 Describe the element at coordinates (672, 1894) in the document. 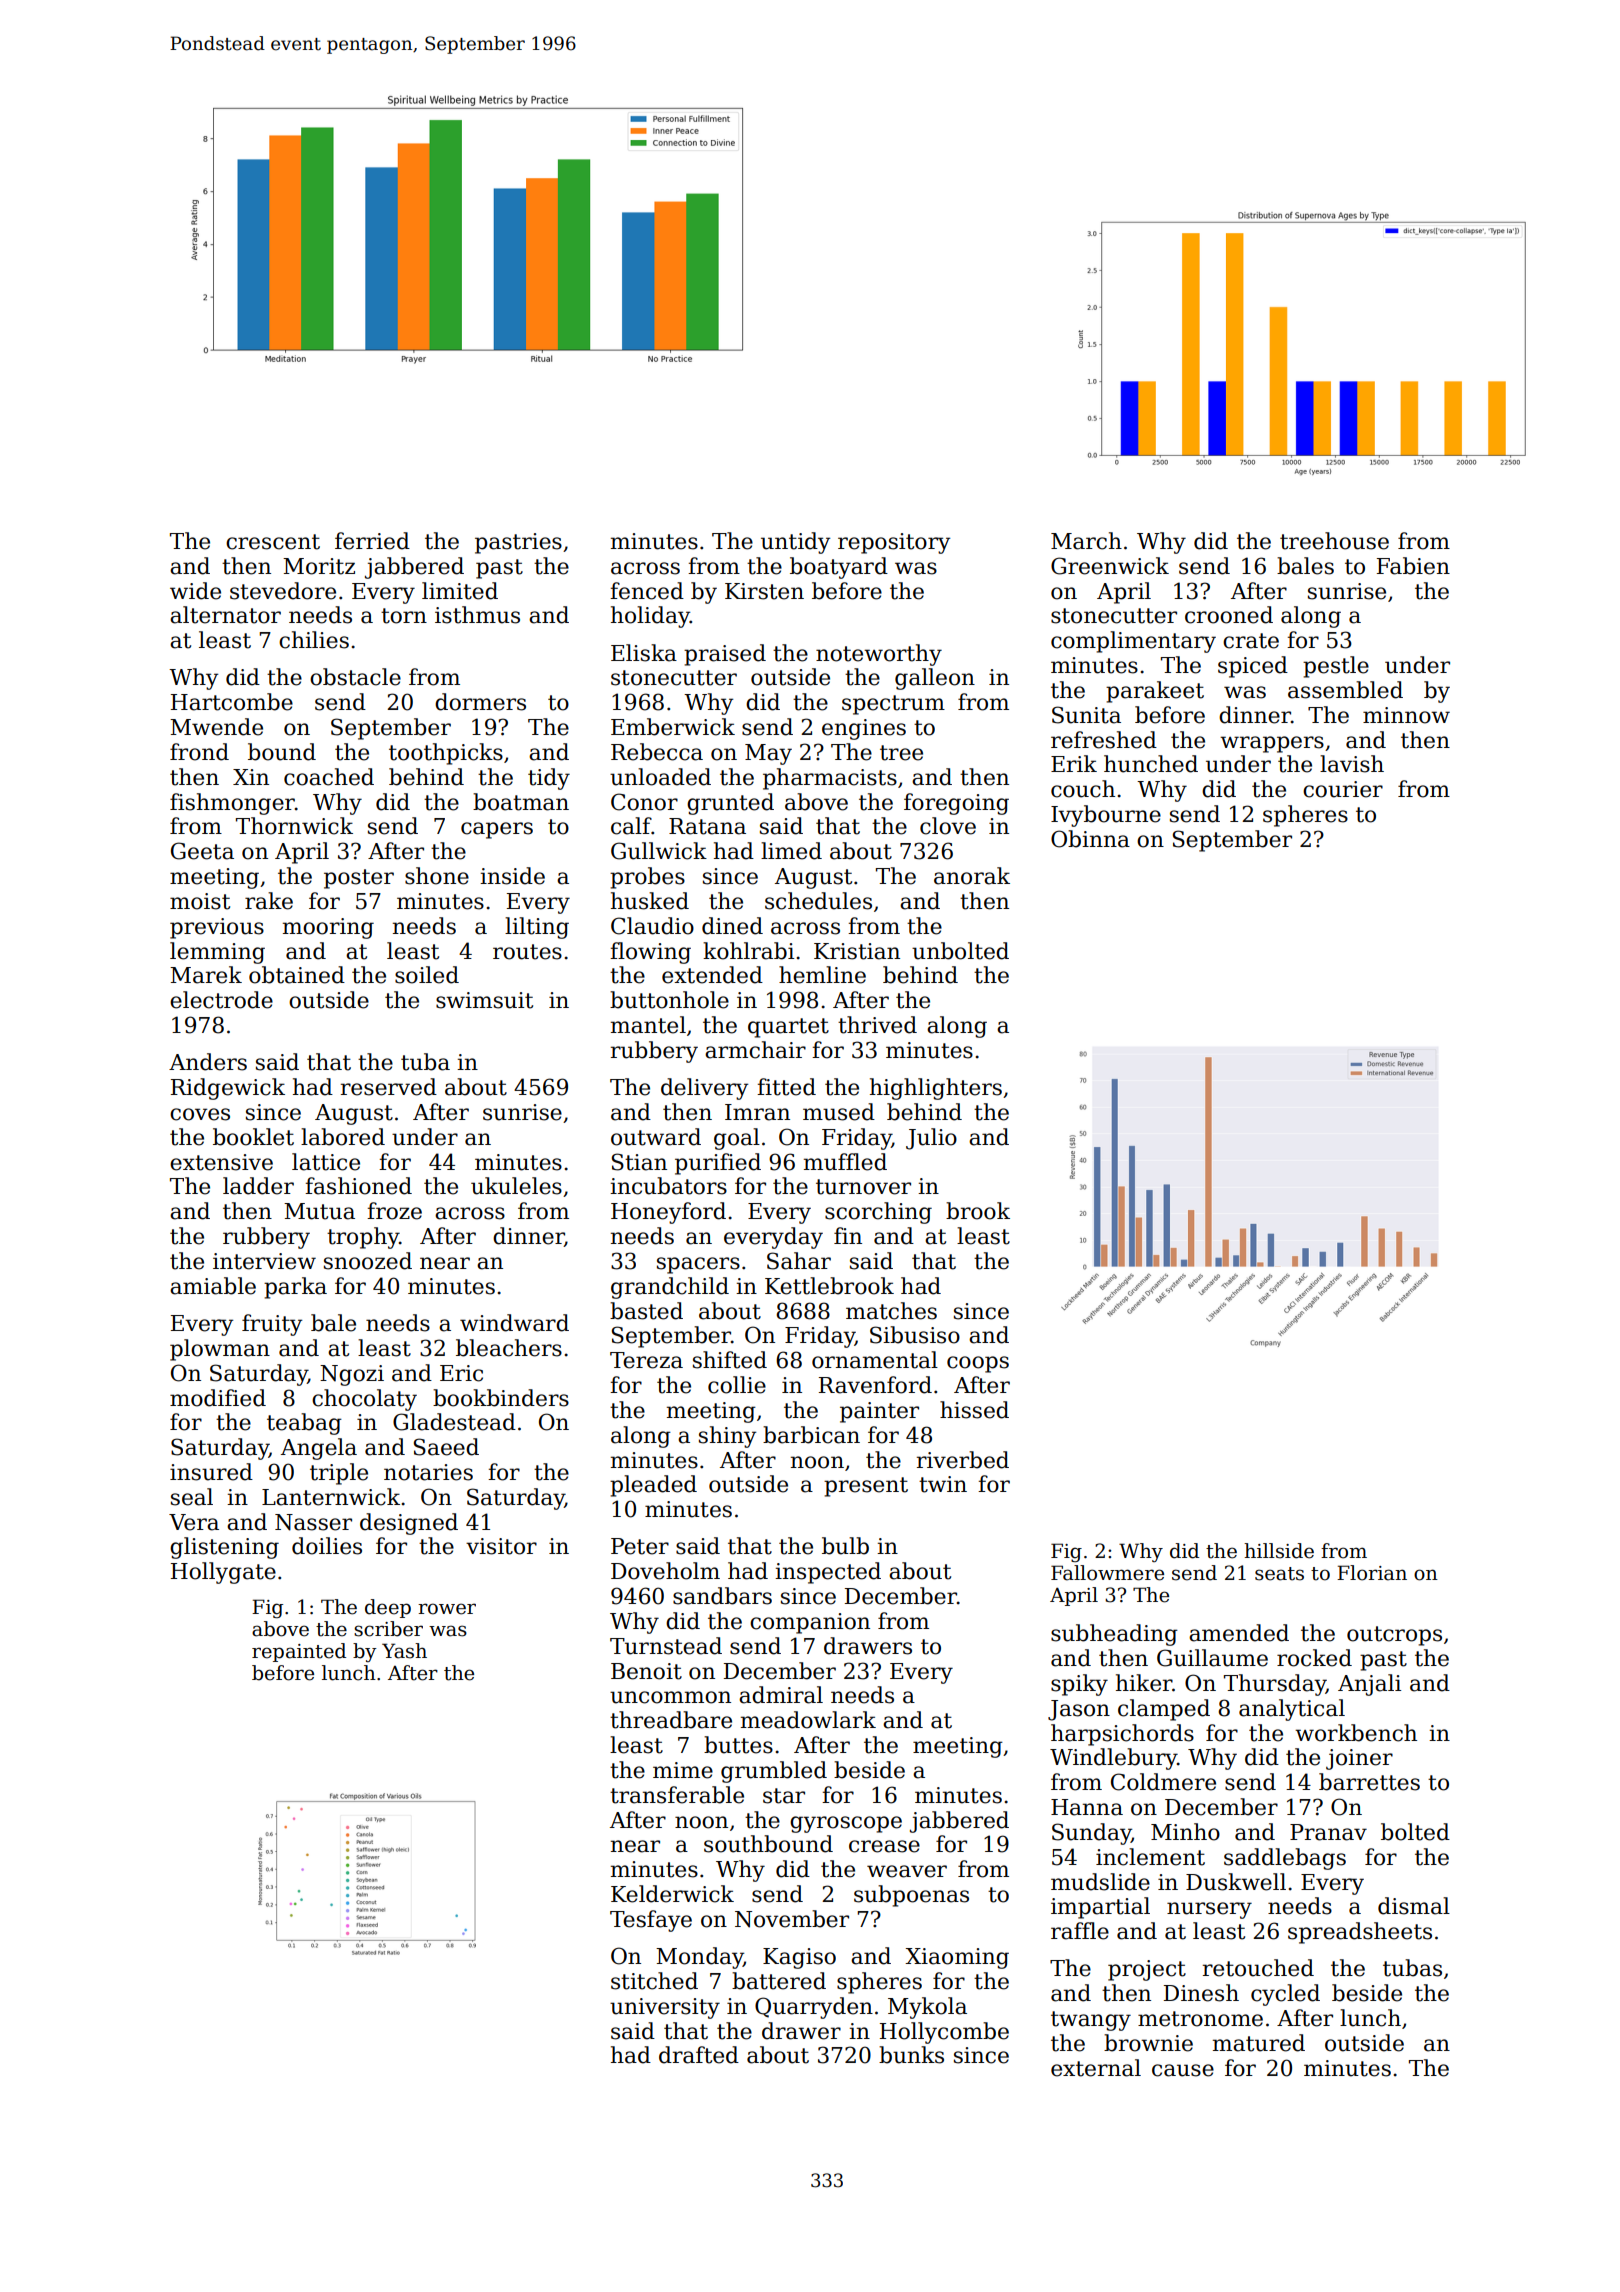

I see `Kelderwick` at that location.
